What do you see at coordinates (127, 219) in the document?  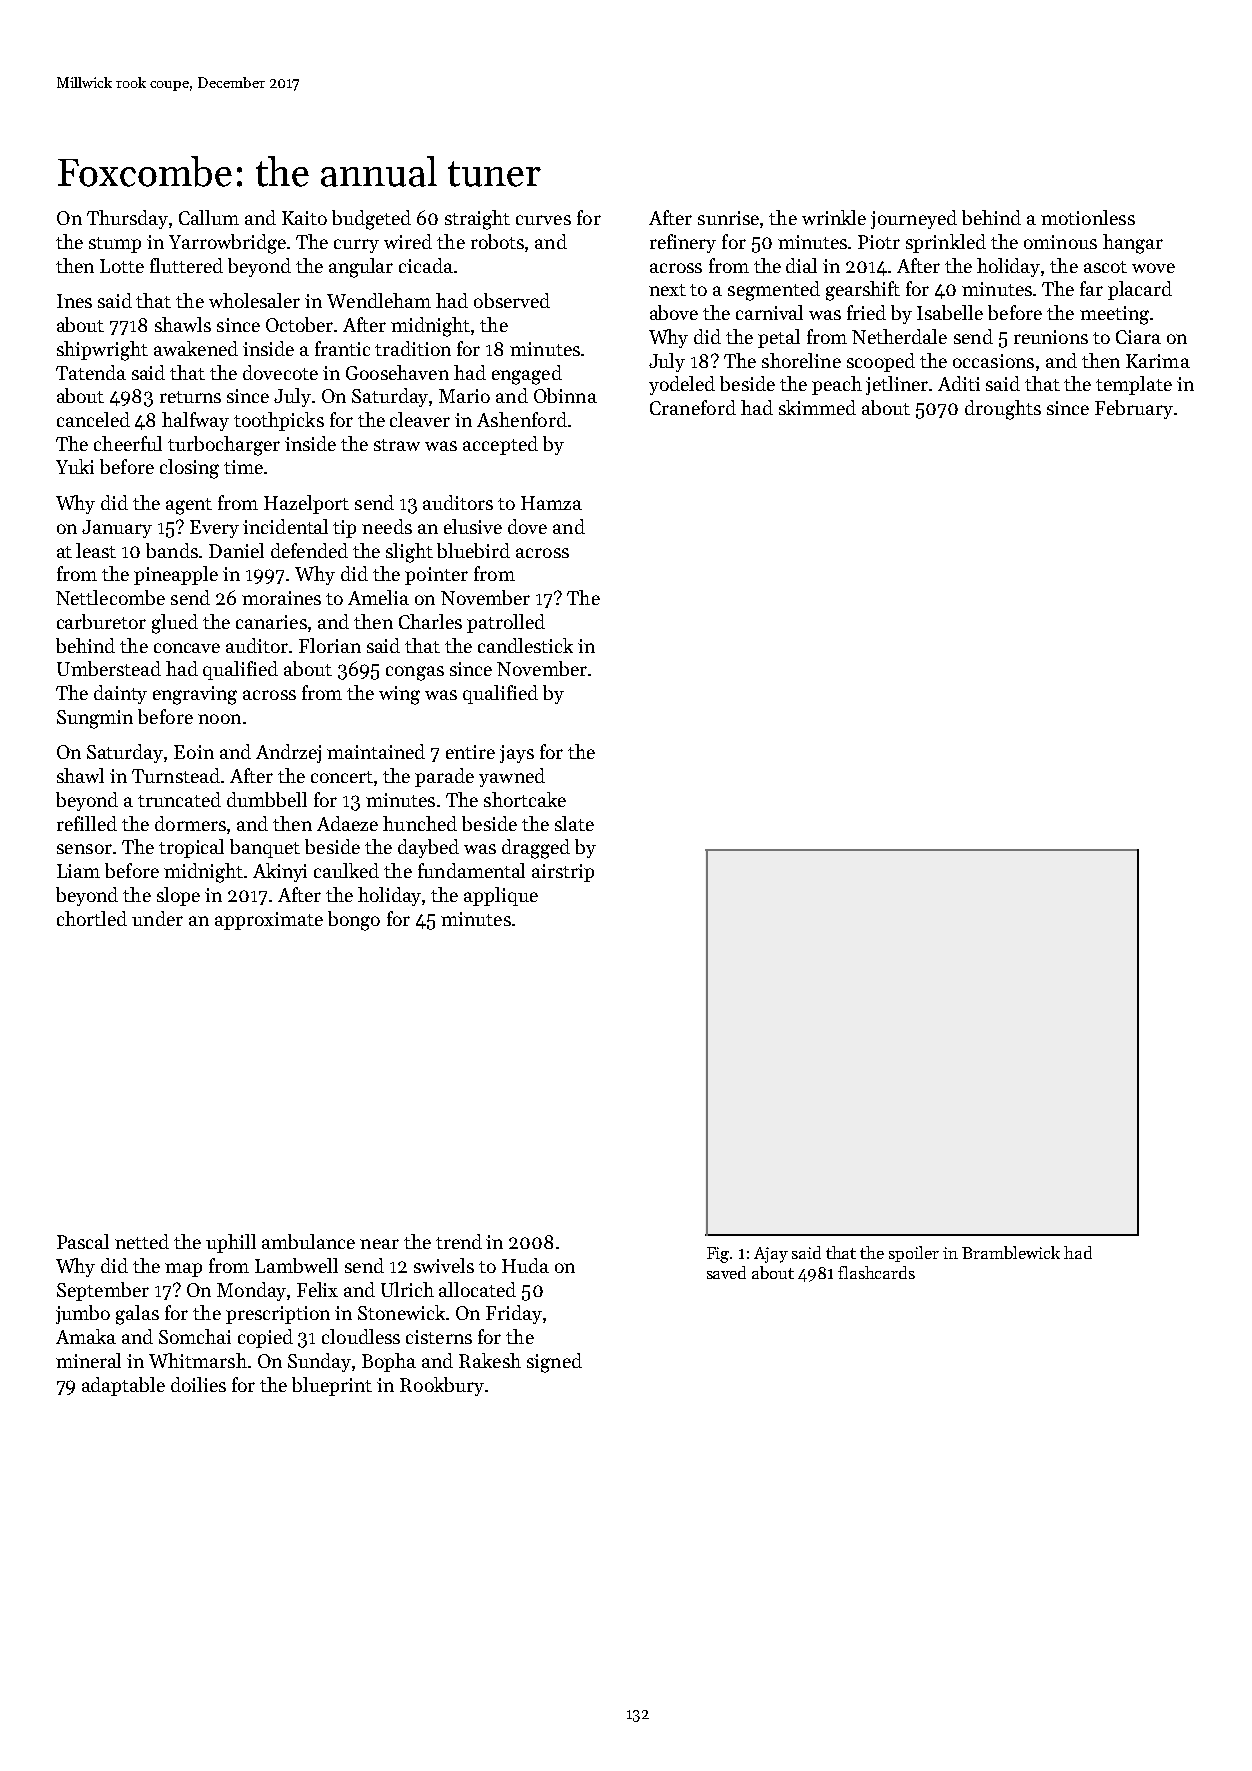 I see `Thursday` at bounding box center [127, 219].
